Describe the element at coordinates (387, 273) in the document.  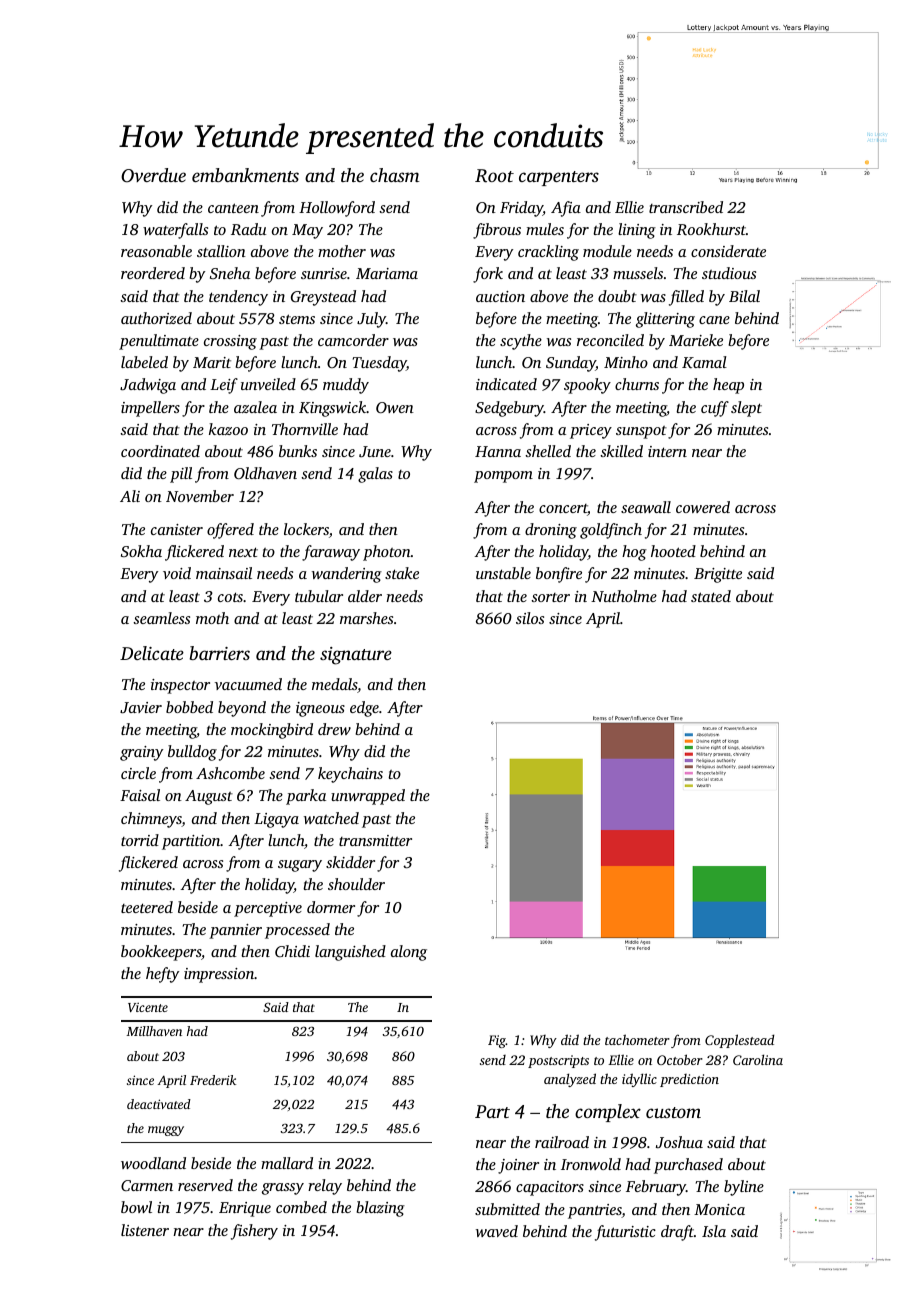
I see `Mariama` at that location.
